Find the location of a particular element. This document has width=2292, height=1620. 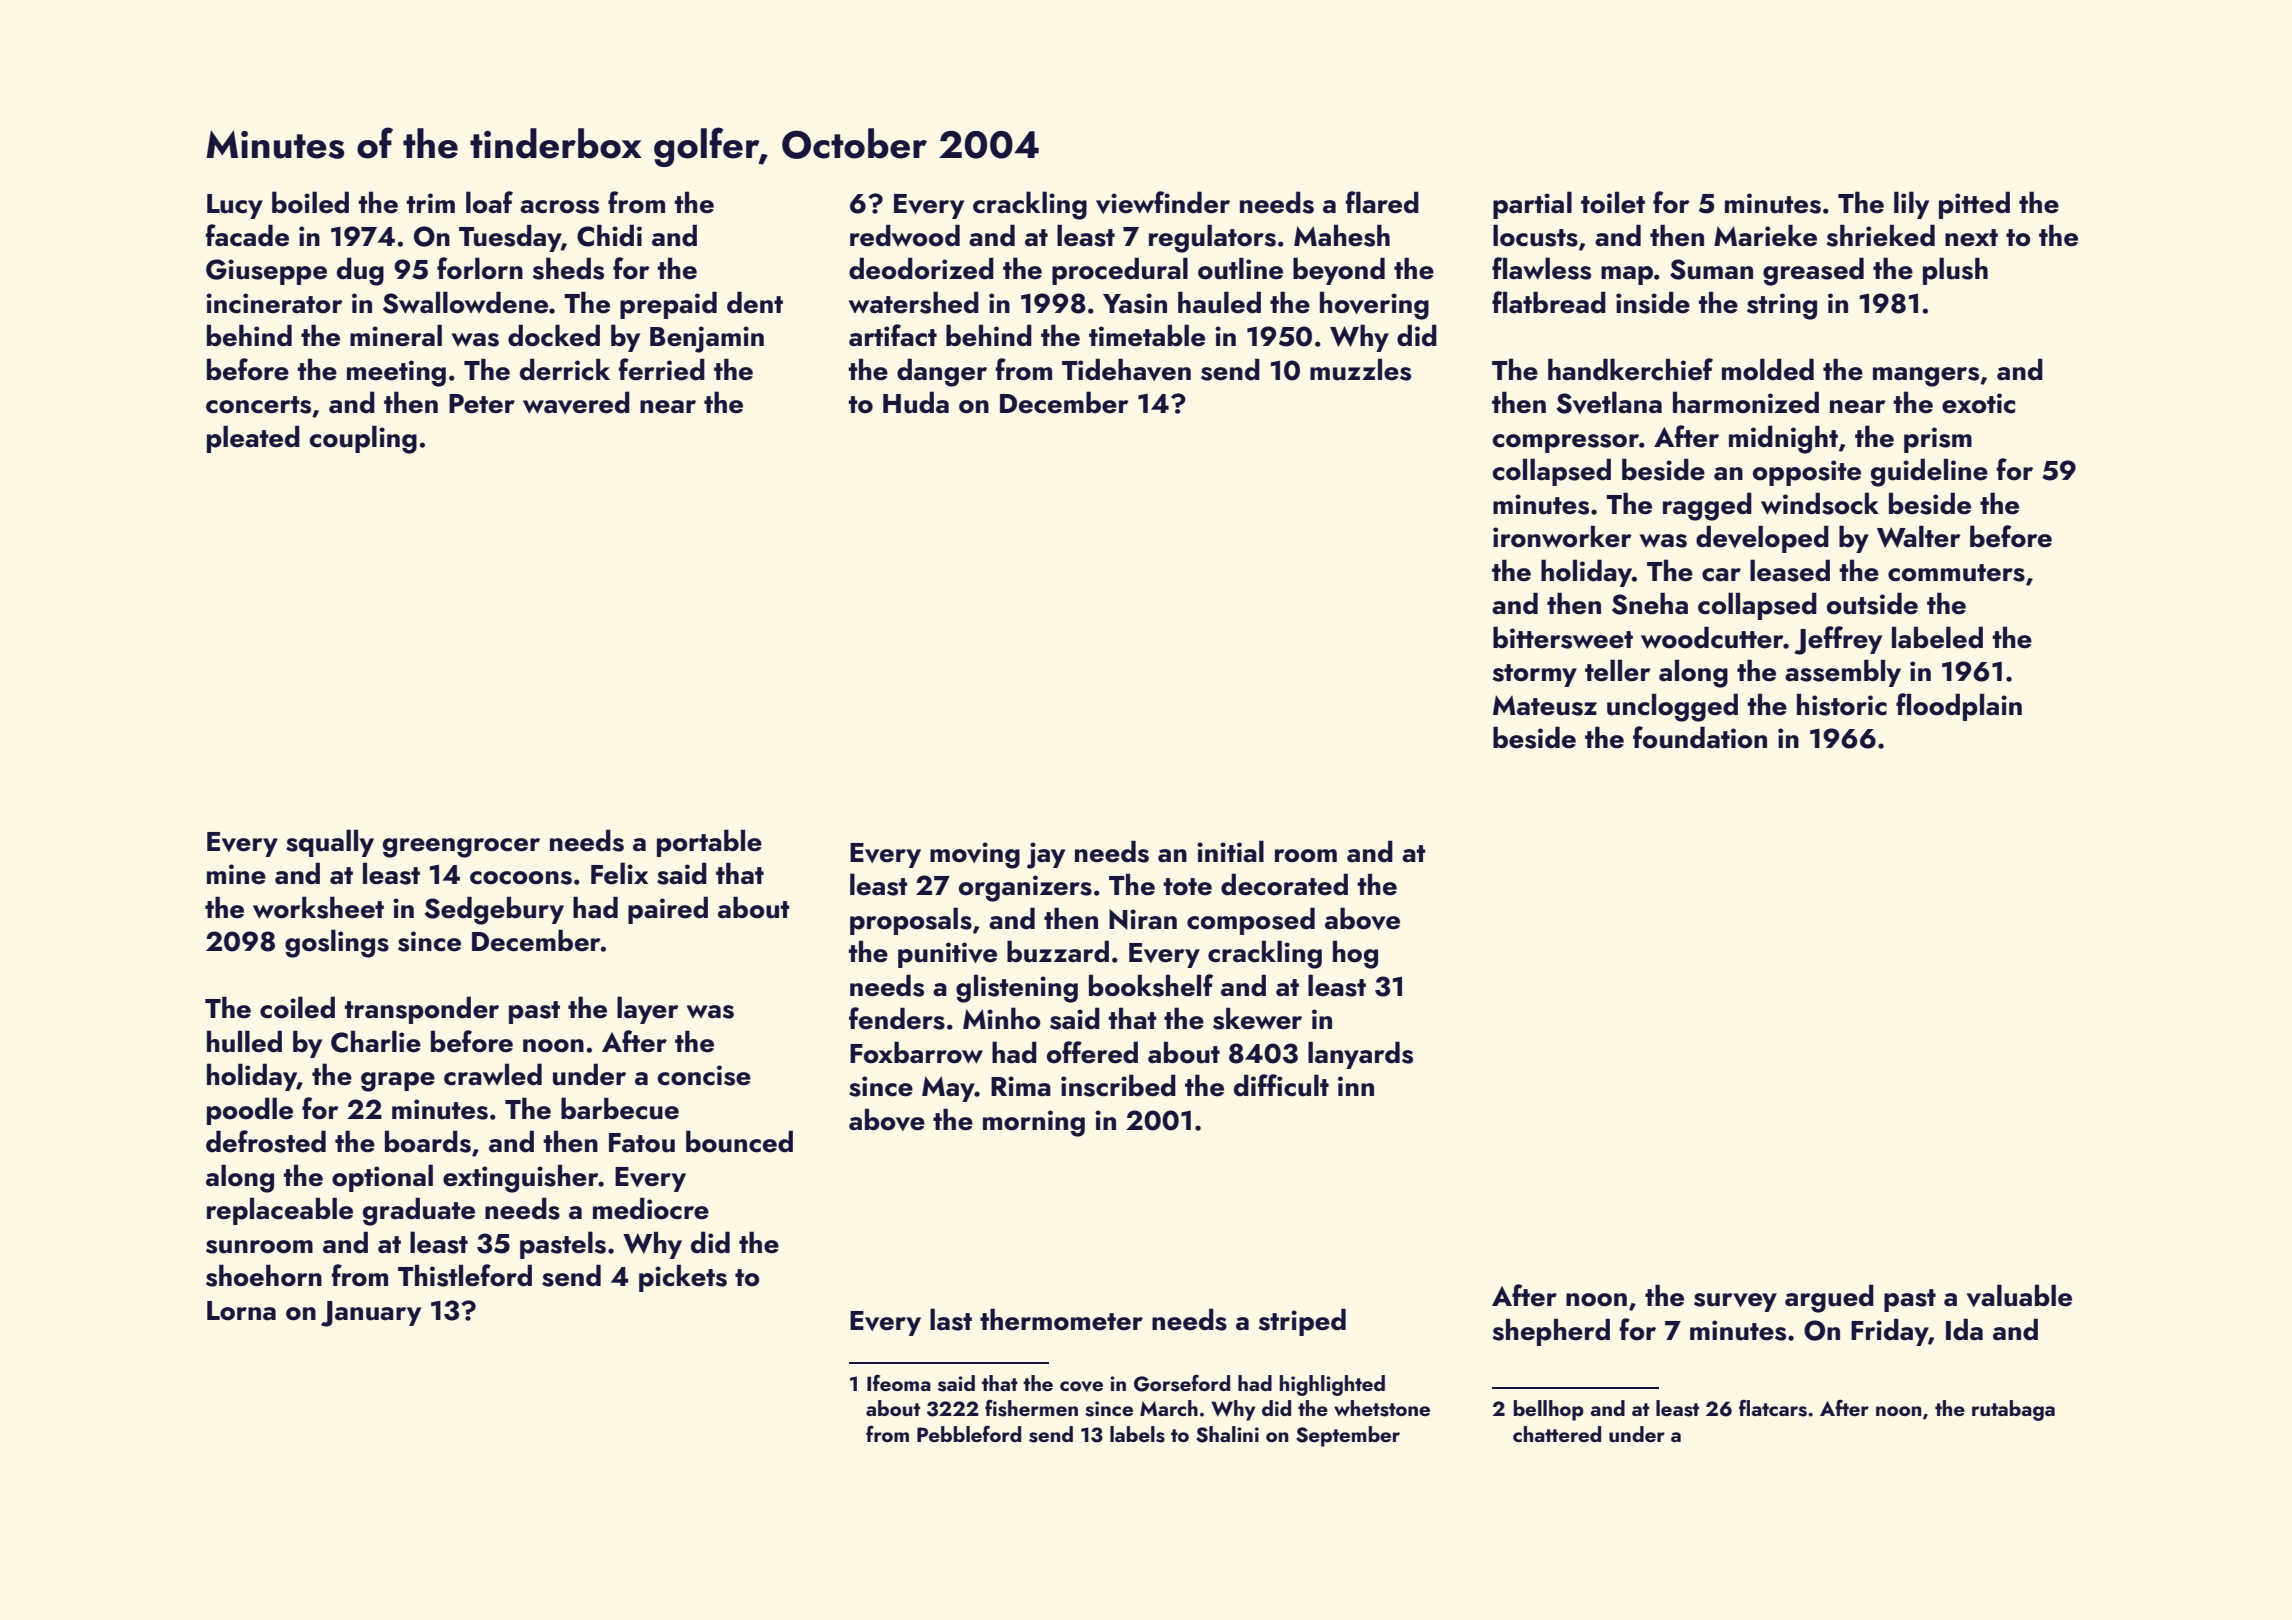

greengrocer is located at coordinates (461, 848).
